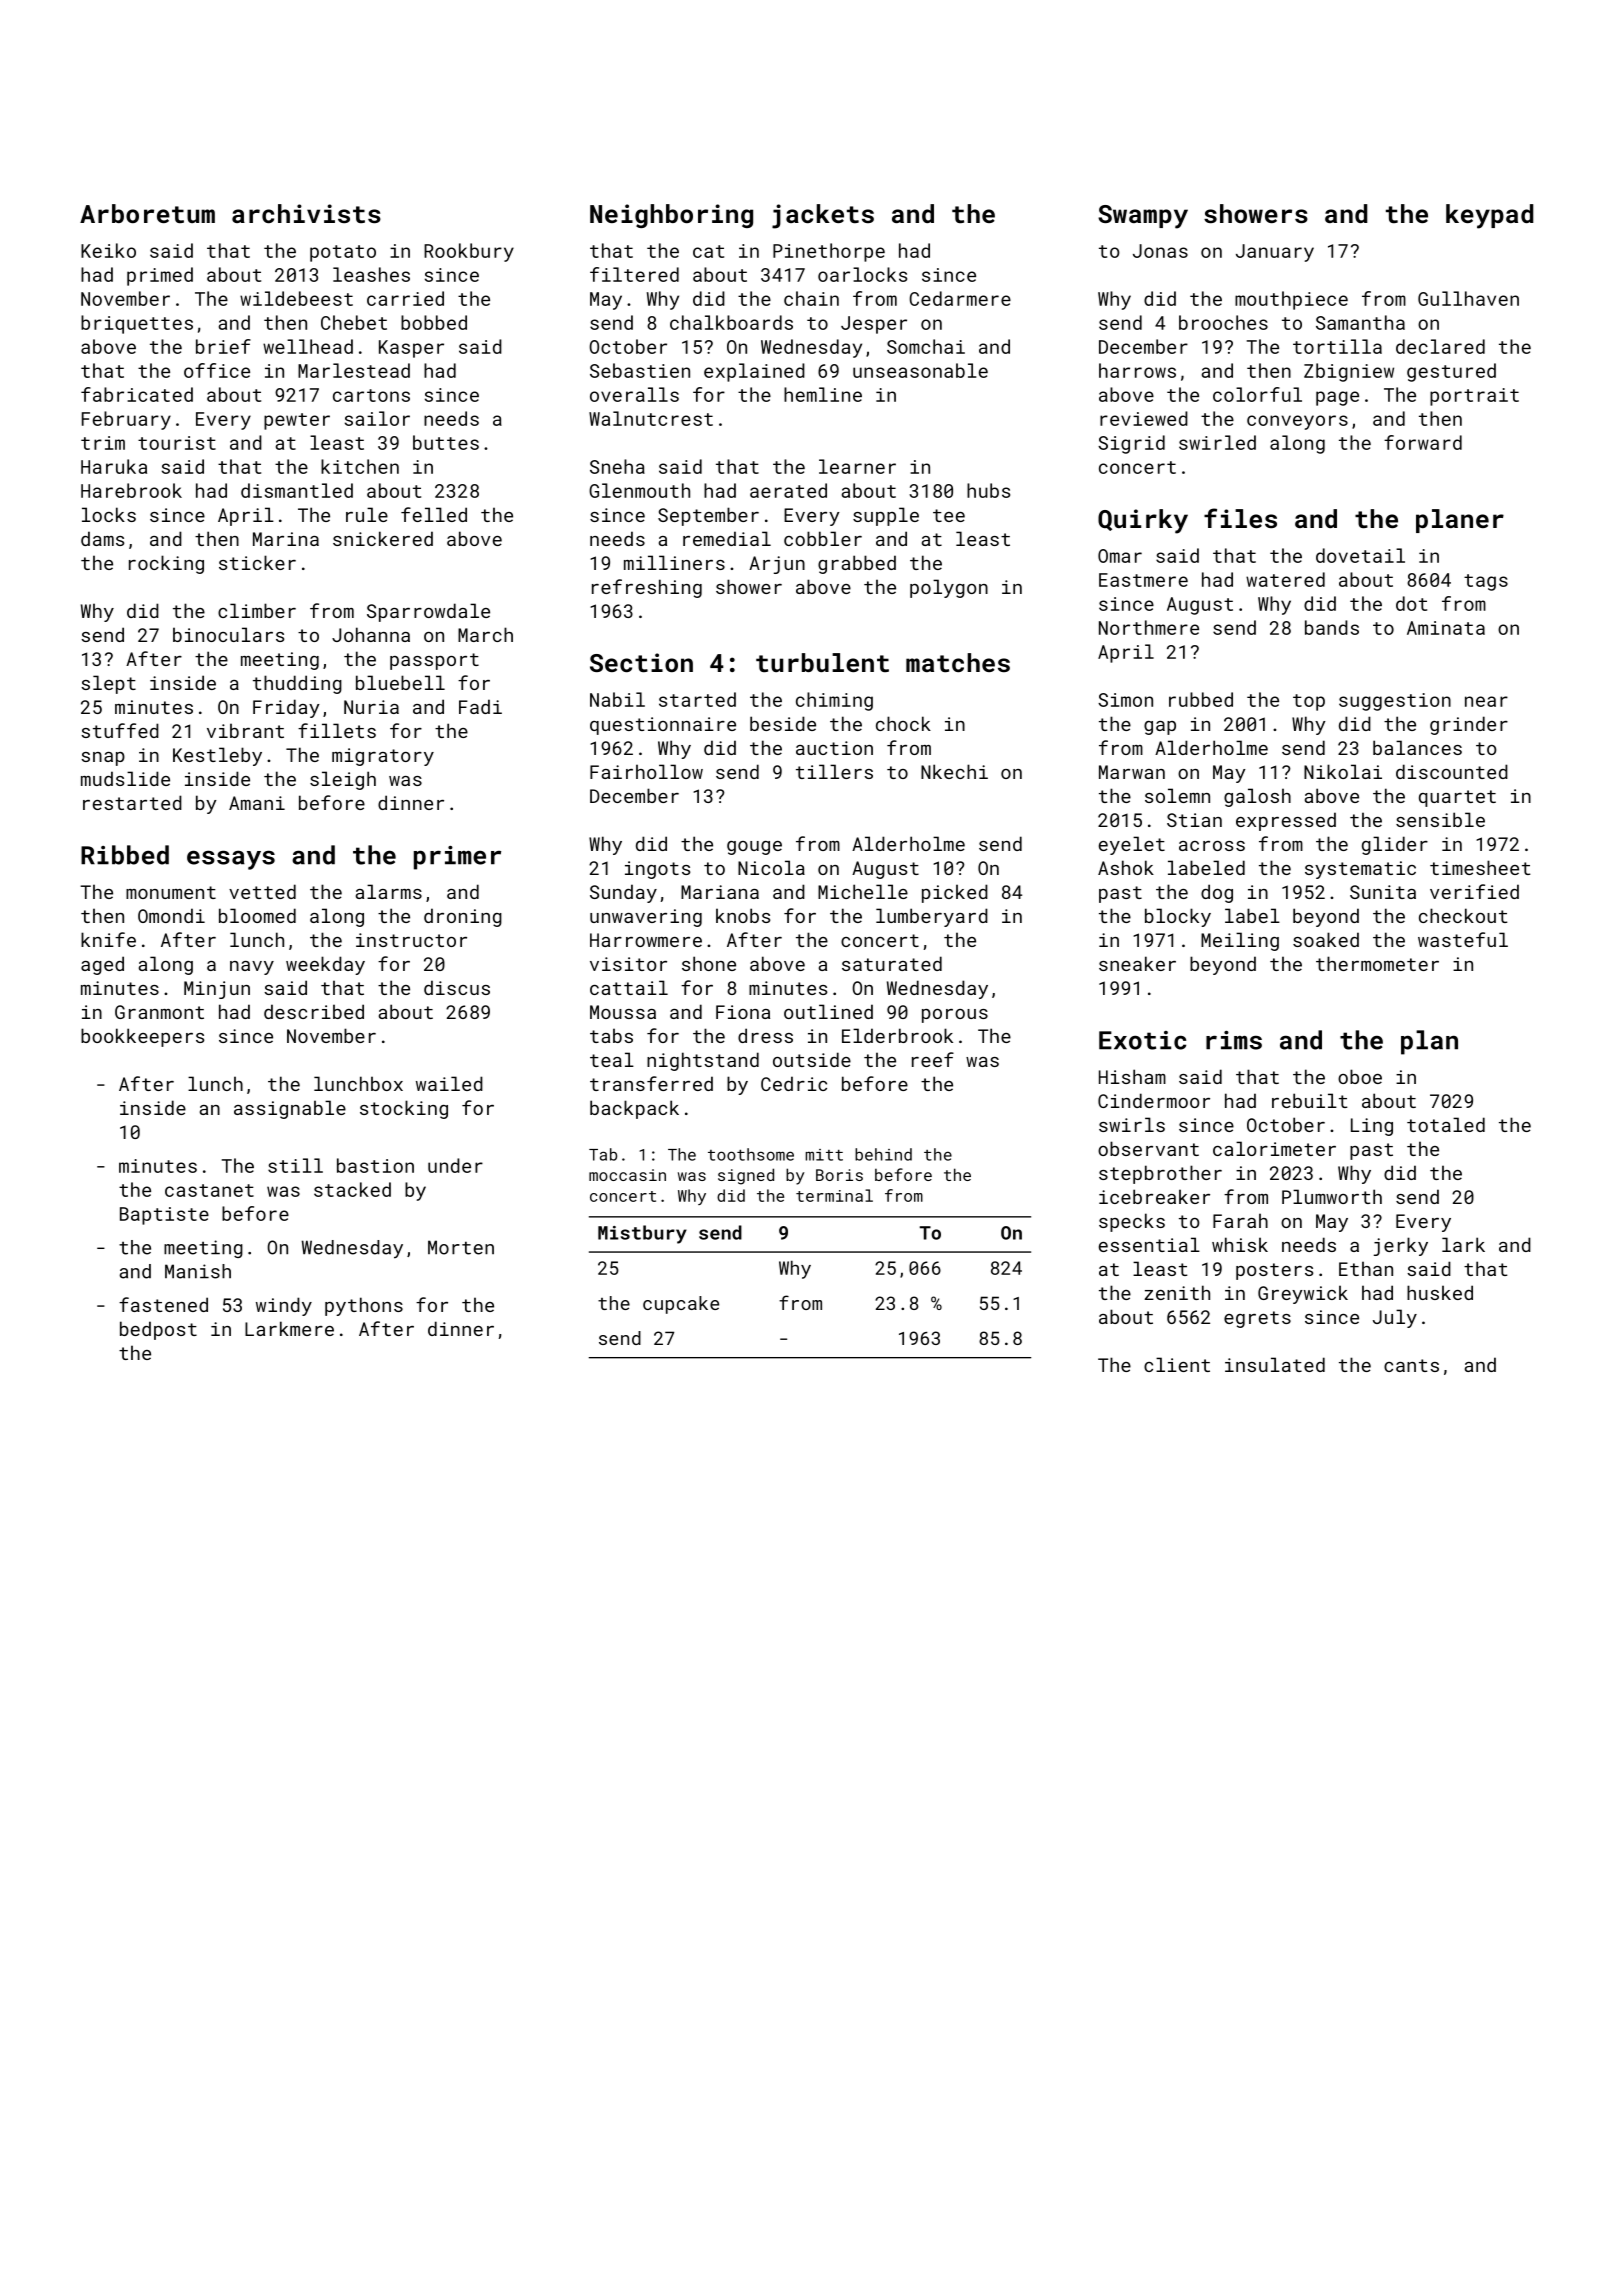  Describe the element at coordinates (1411, 1365) in the screenshot. I see `cants` at that location.
